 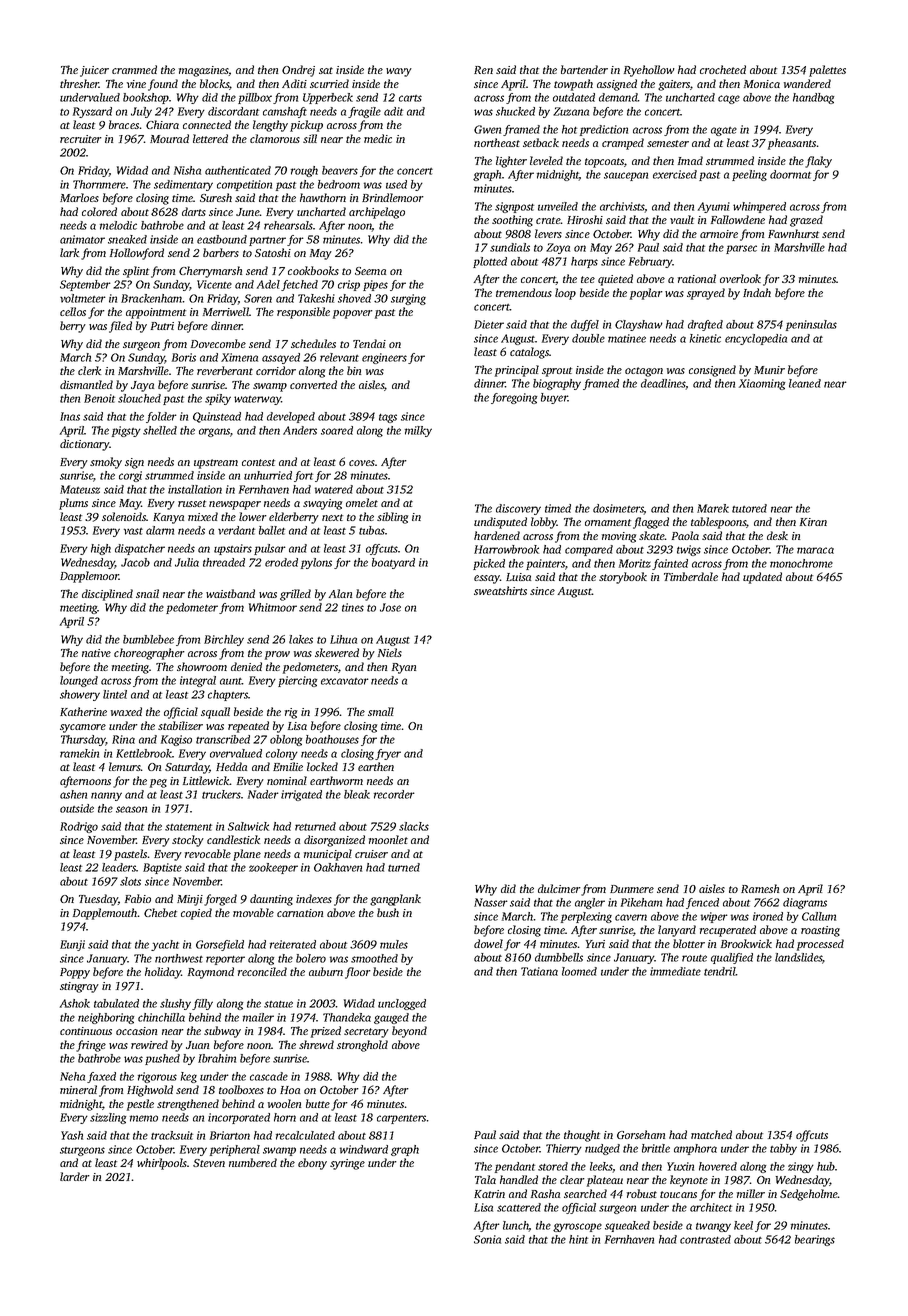 What do you see at coordinates (314, 898) in the screenshot?
I see `indexes` at bounding box center [314, 898].
